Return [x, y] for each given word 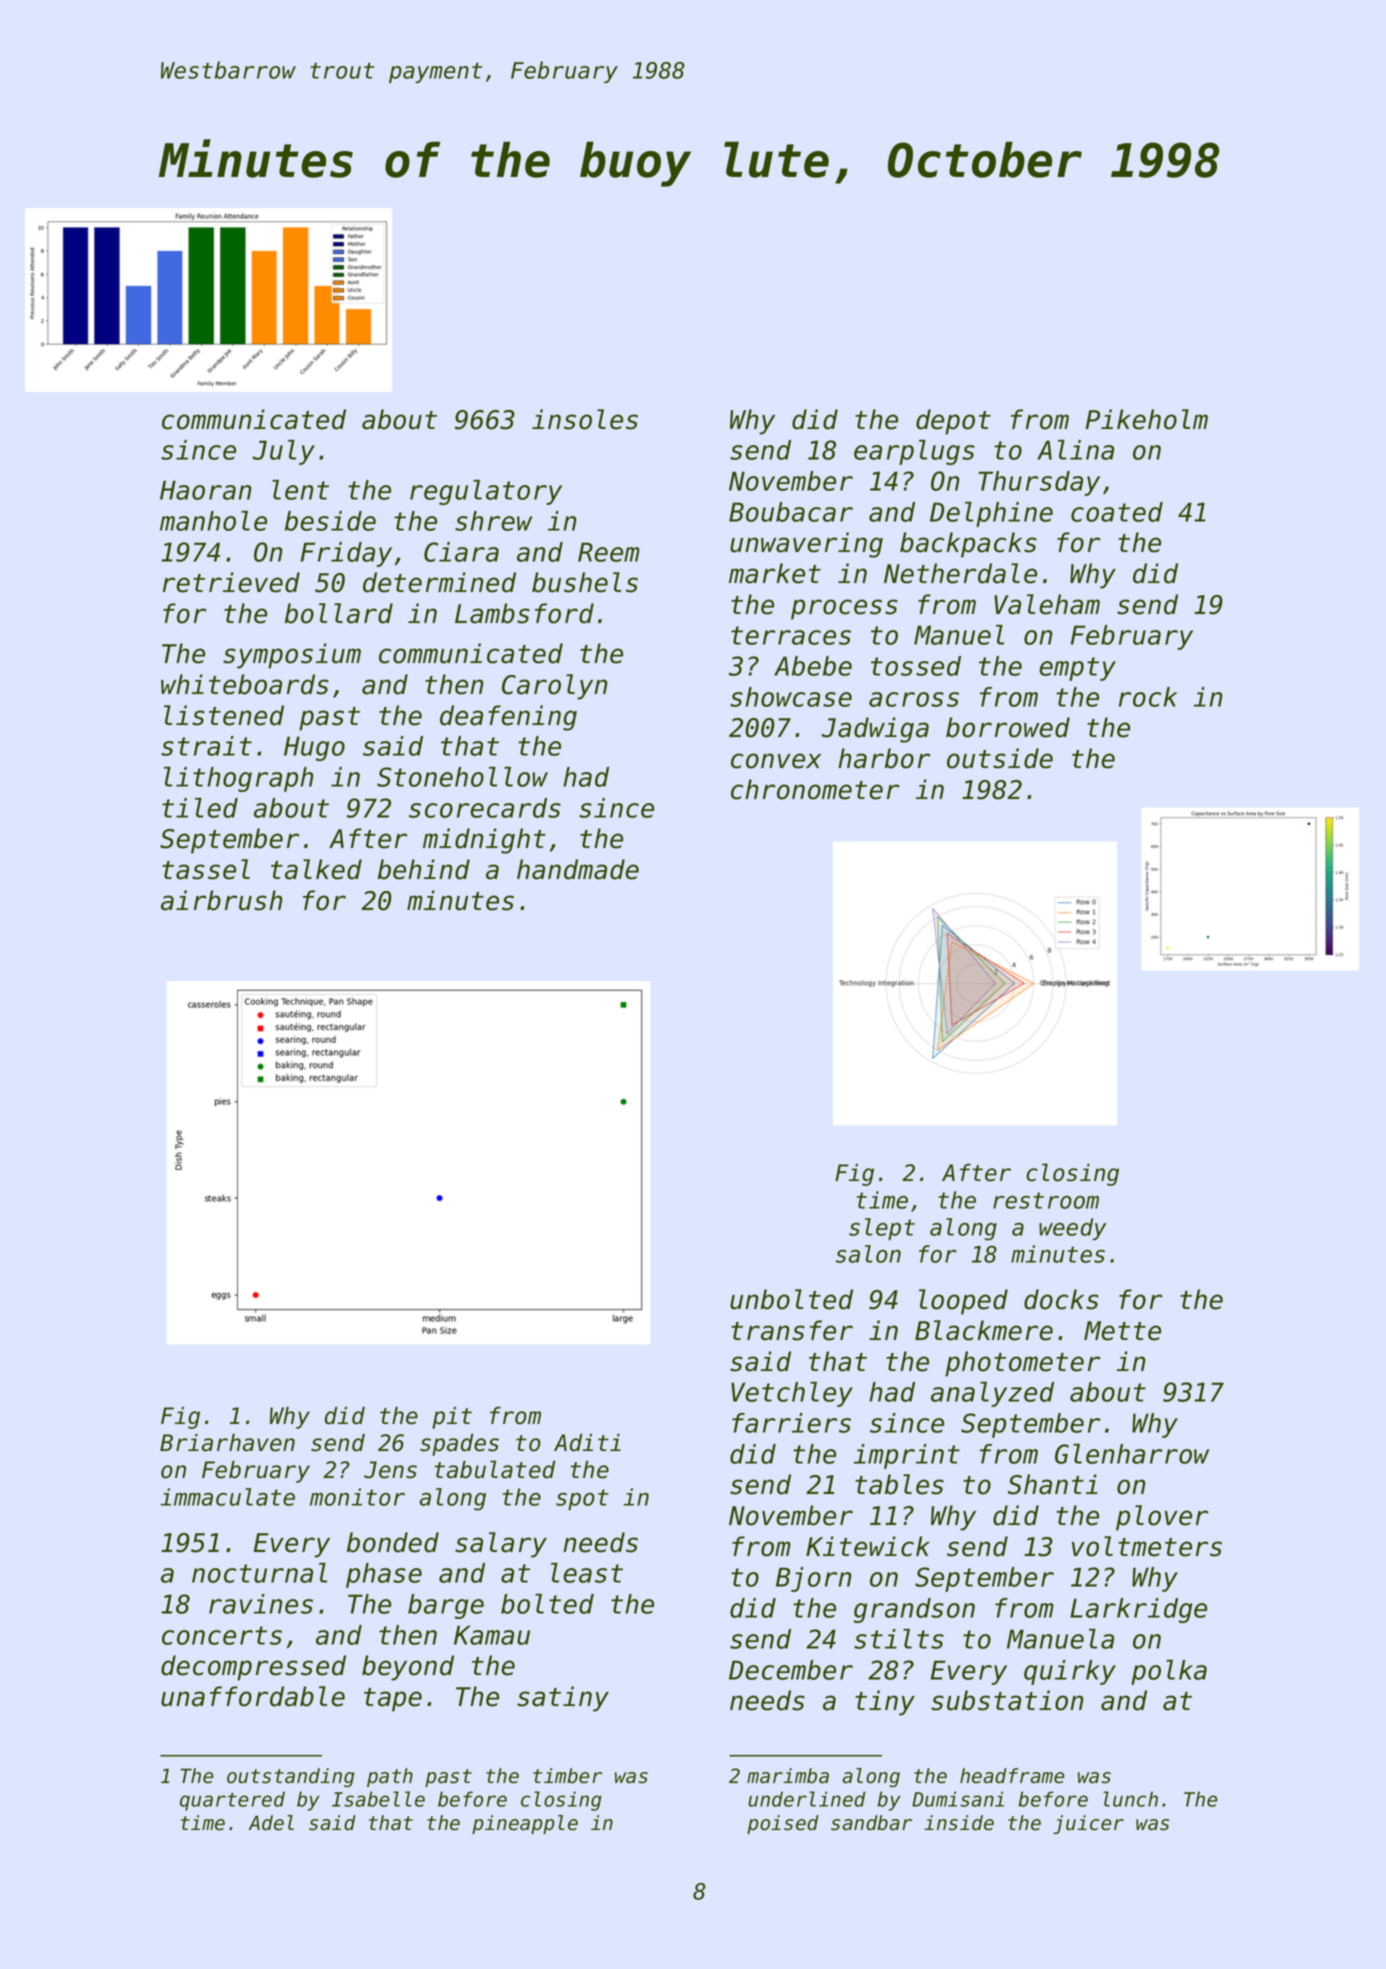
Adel [271, 1823]
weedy [1072, 1229]
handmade [578, 869]
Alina [1075, 450]
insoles [585, 419]
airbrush [222, 900]
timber [567, 1776]
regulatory [486, 492]
